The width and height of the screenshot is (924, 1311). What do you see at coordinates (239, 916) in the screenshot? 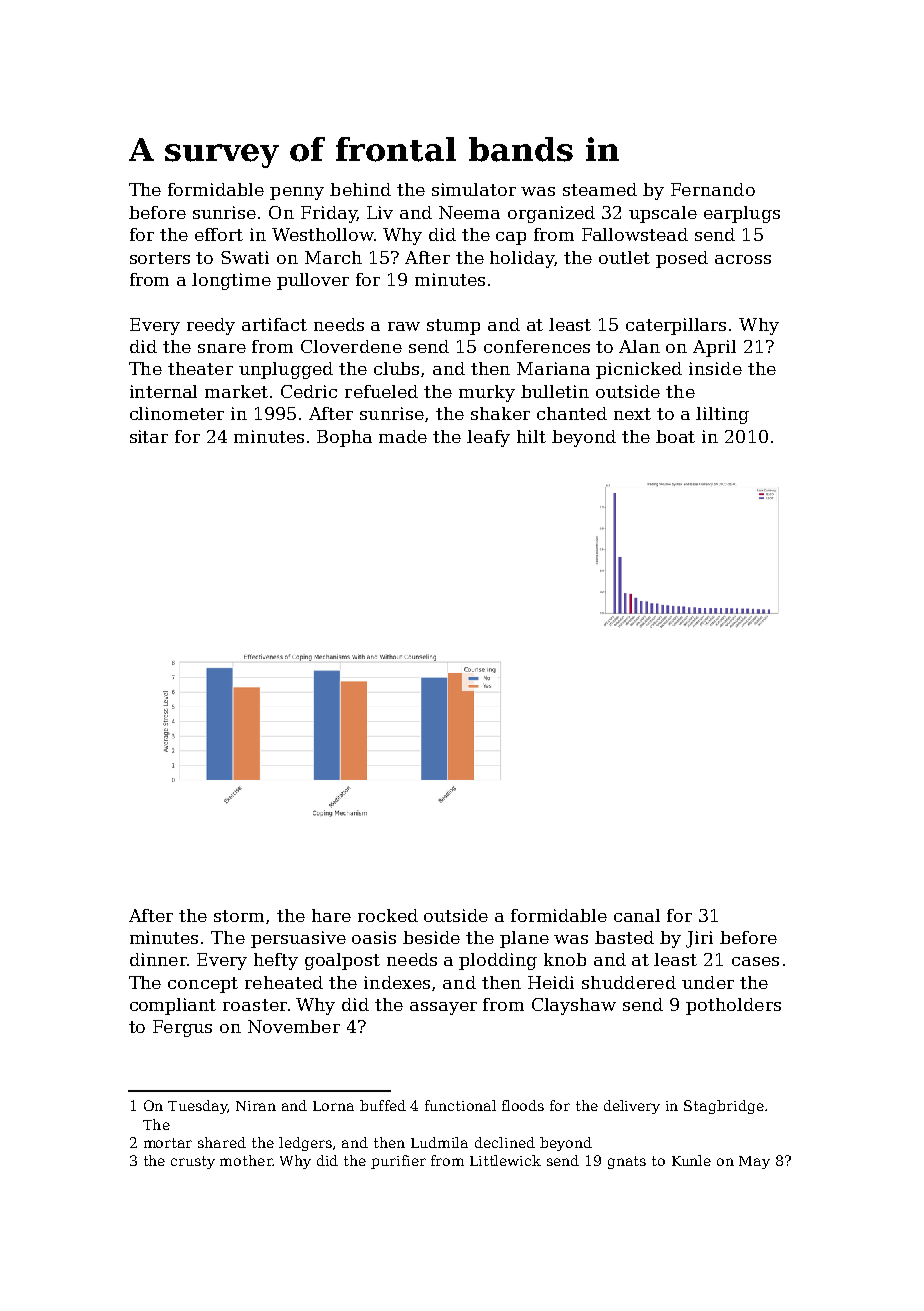
I see `storm` at bounding box center [239, 916].
